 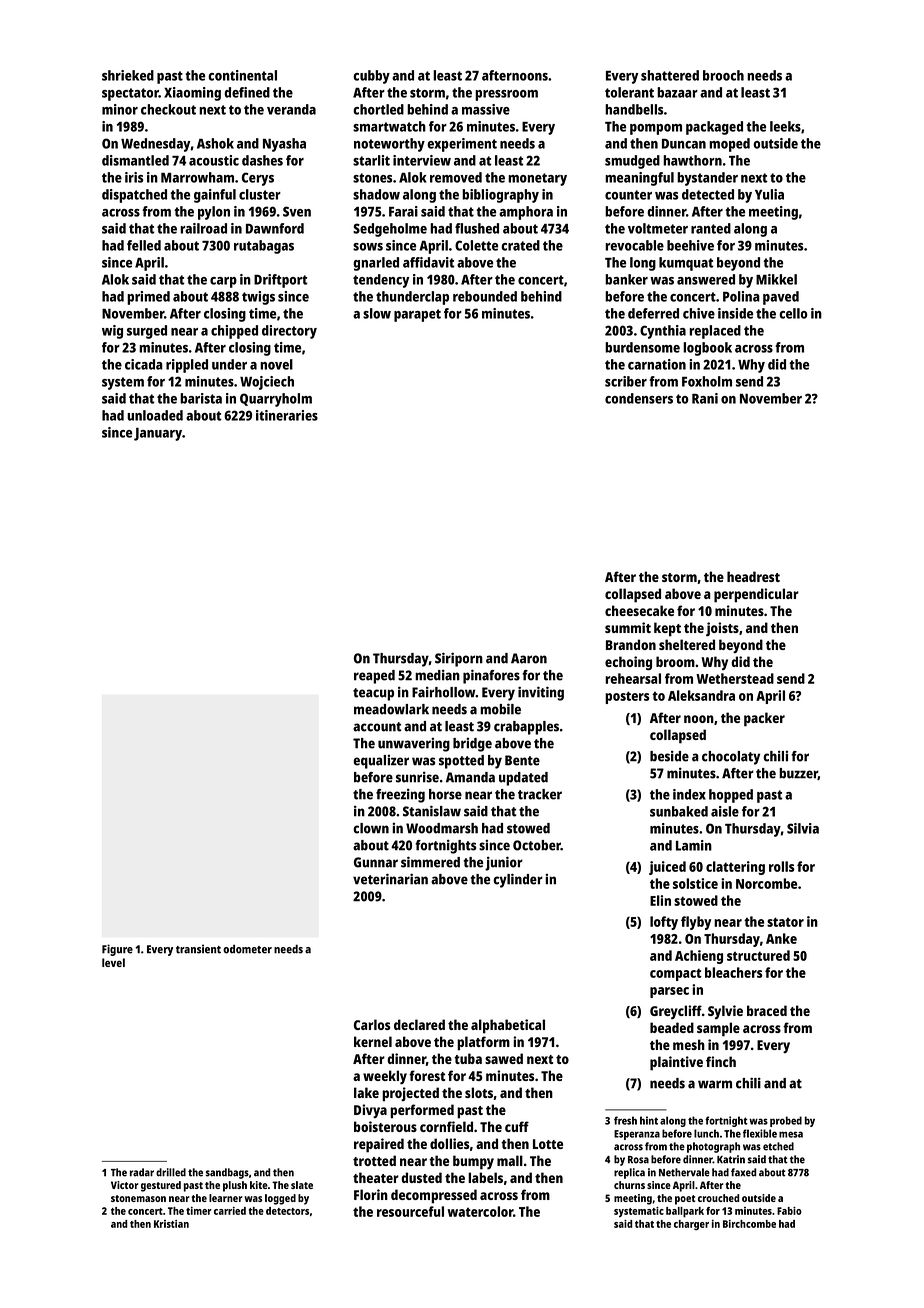 I want to click on packaged, so click(x=714, y=128).
